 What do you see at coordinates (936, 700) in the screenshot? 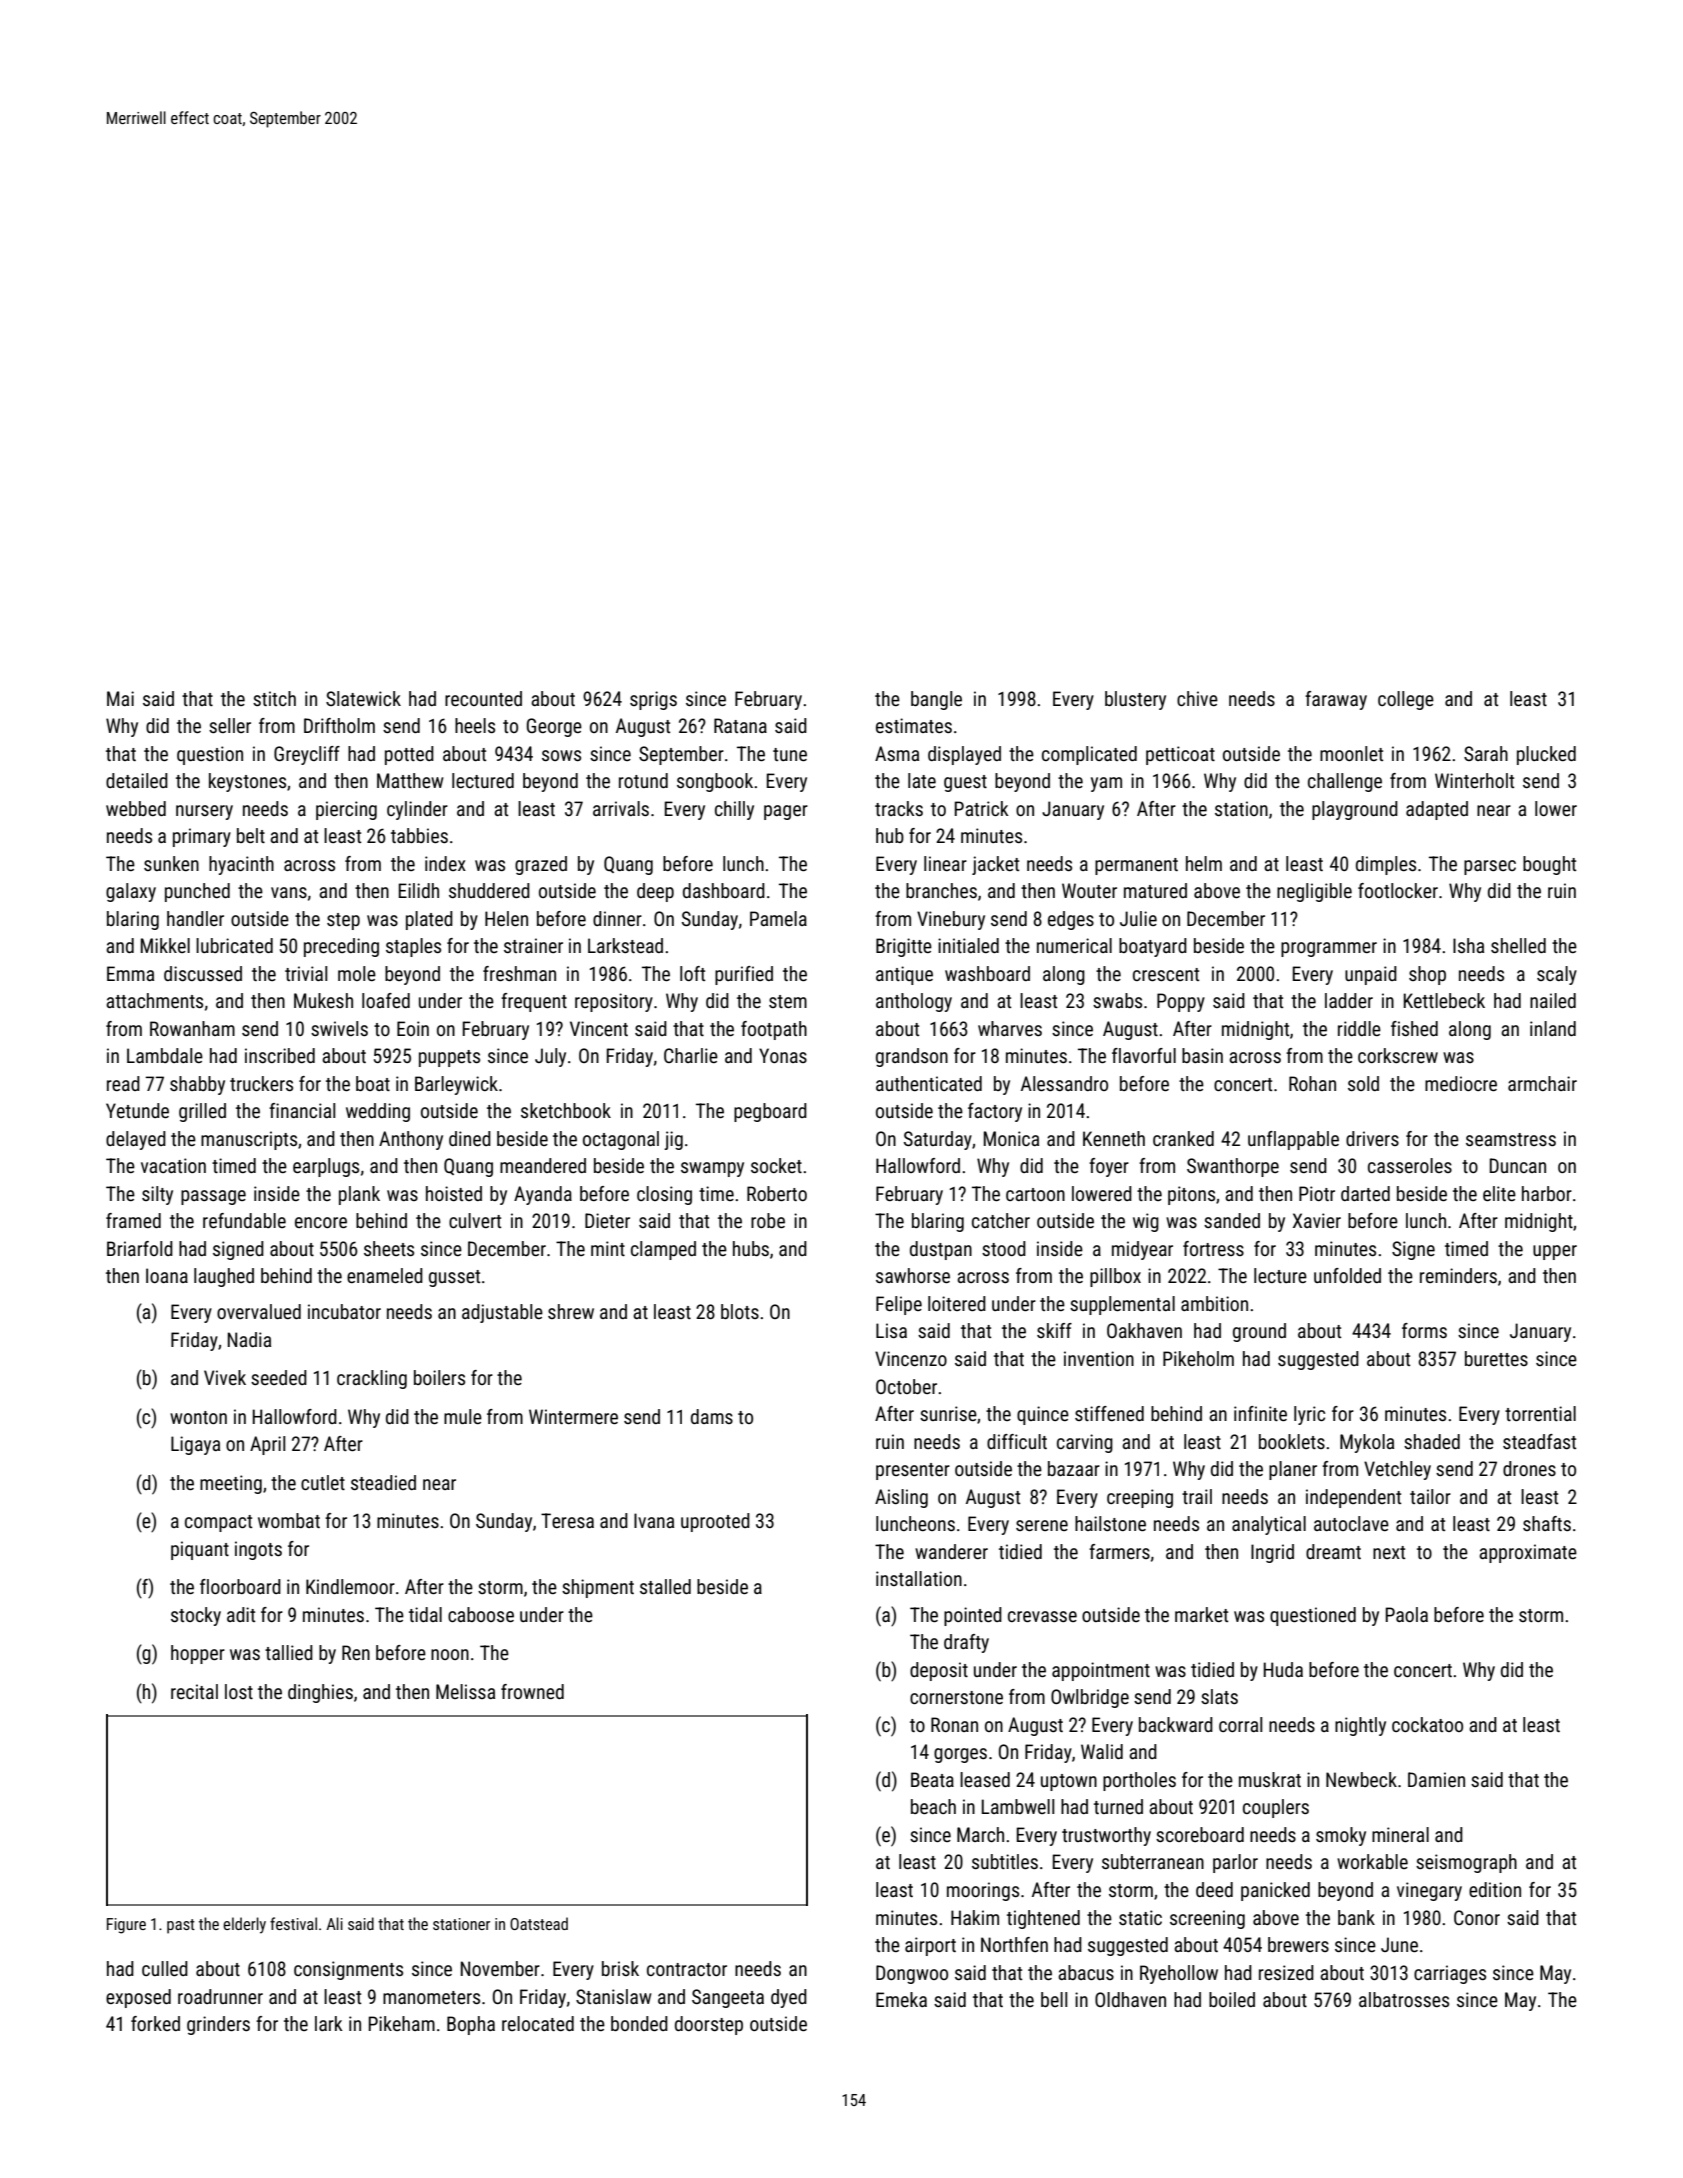
I see `bangle` at bounding box center [936, 700].
